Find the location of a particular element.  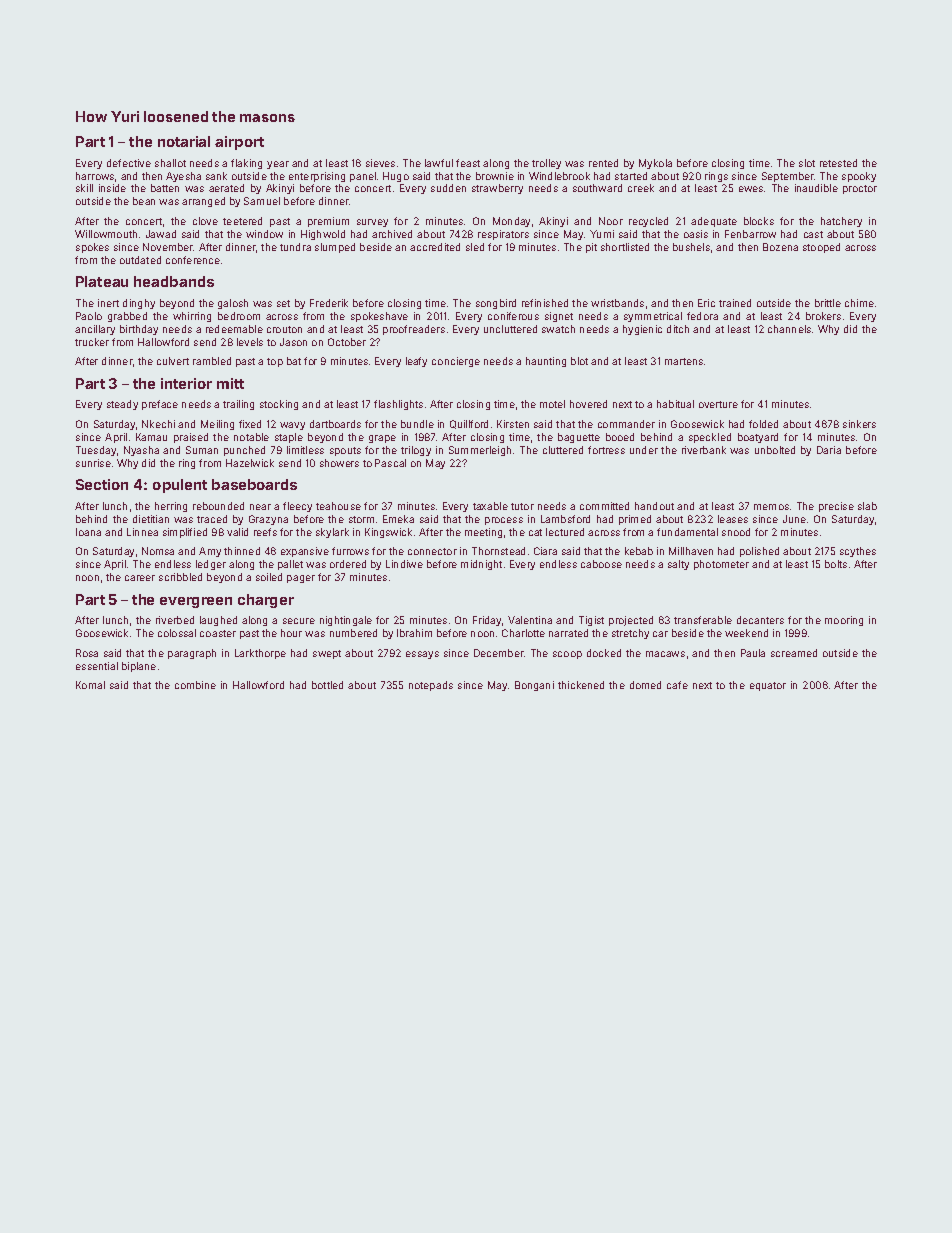

precise is located at coordinates (836, 507).
